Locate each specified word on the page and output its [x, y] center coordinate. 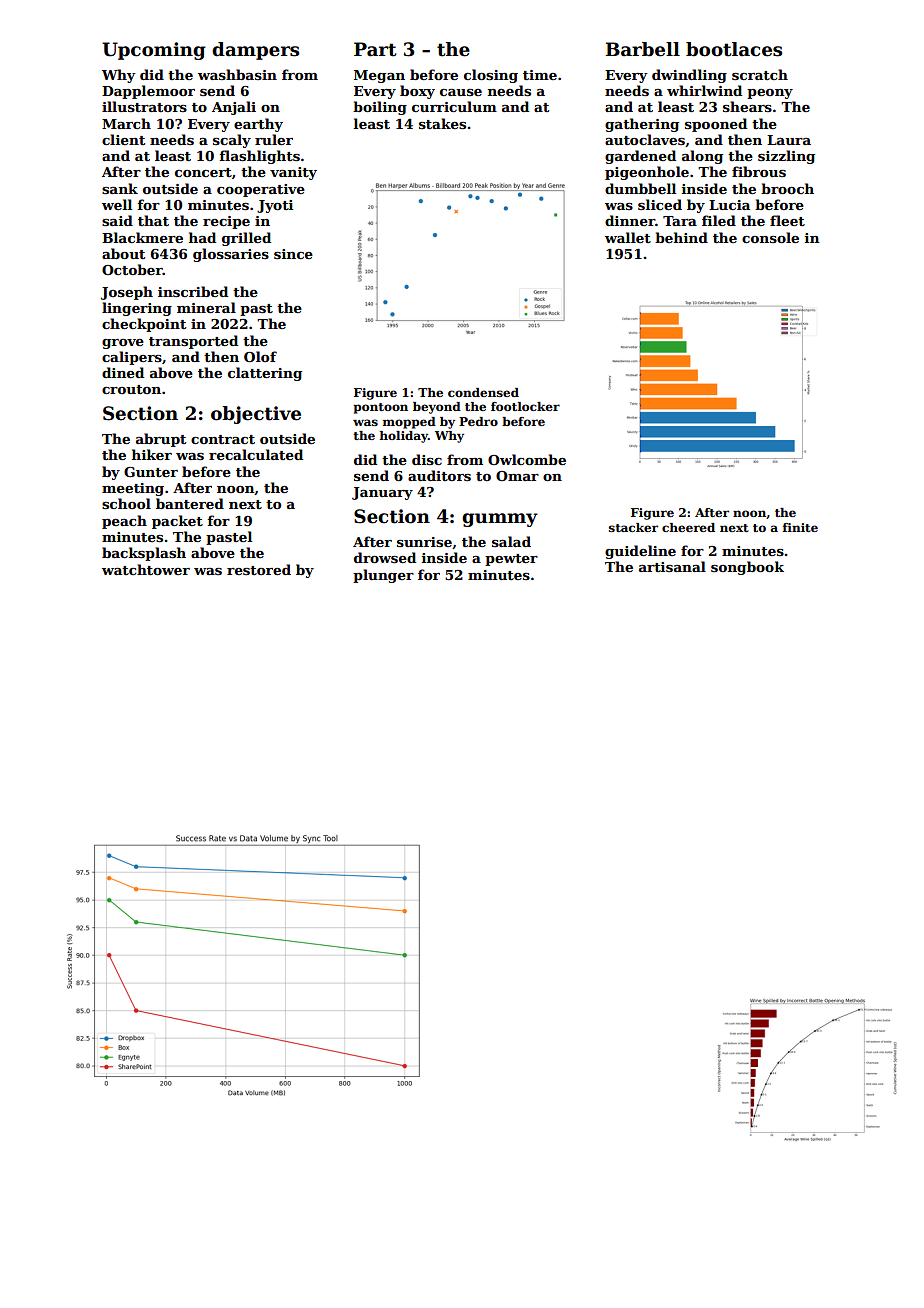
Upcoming [154, 51]
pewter [511, 560]
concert [203, 172]
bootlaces [734, 49]
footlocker [525, 406]
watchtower [146, 569]
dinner [630, 220]
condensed [483, 392]
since [293, 254]
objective [256, 415]
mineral [206, 307]
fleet [787, 220]
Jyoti [275, 206]
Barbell [643, 49]
